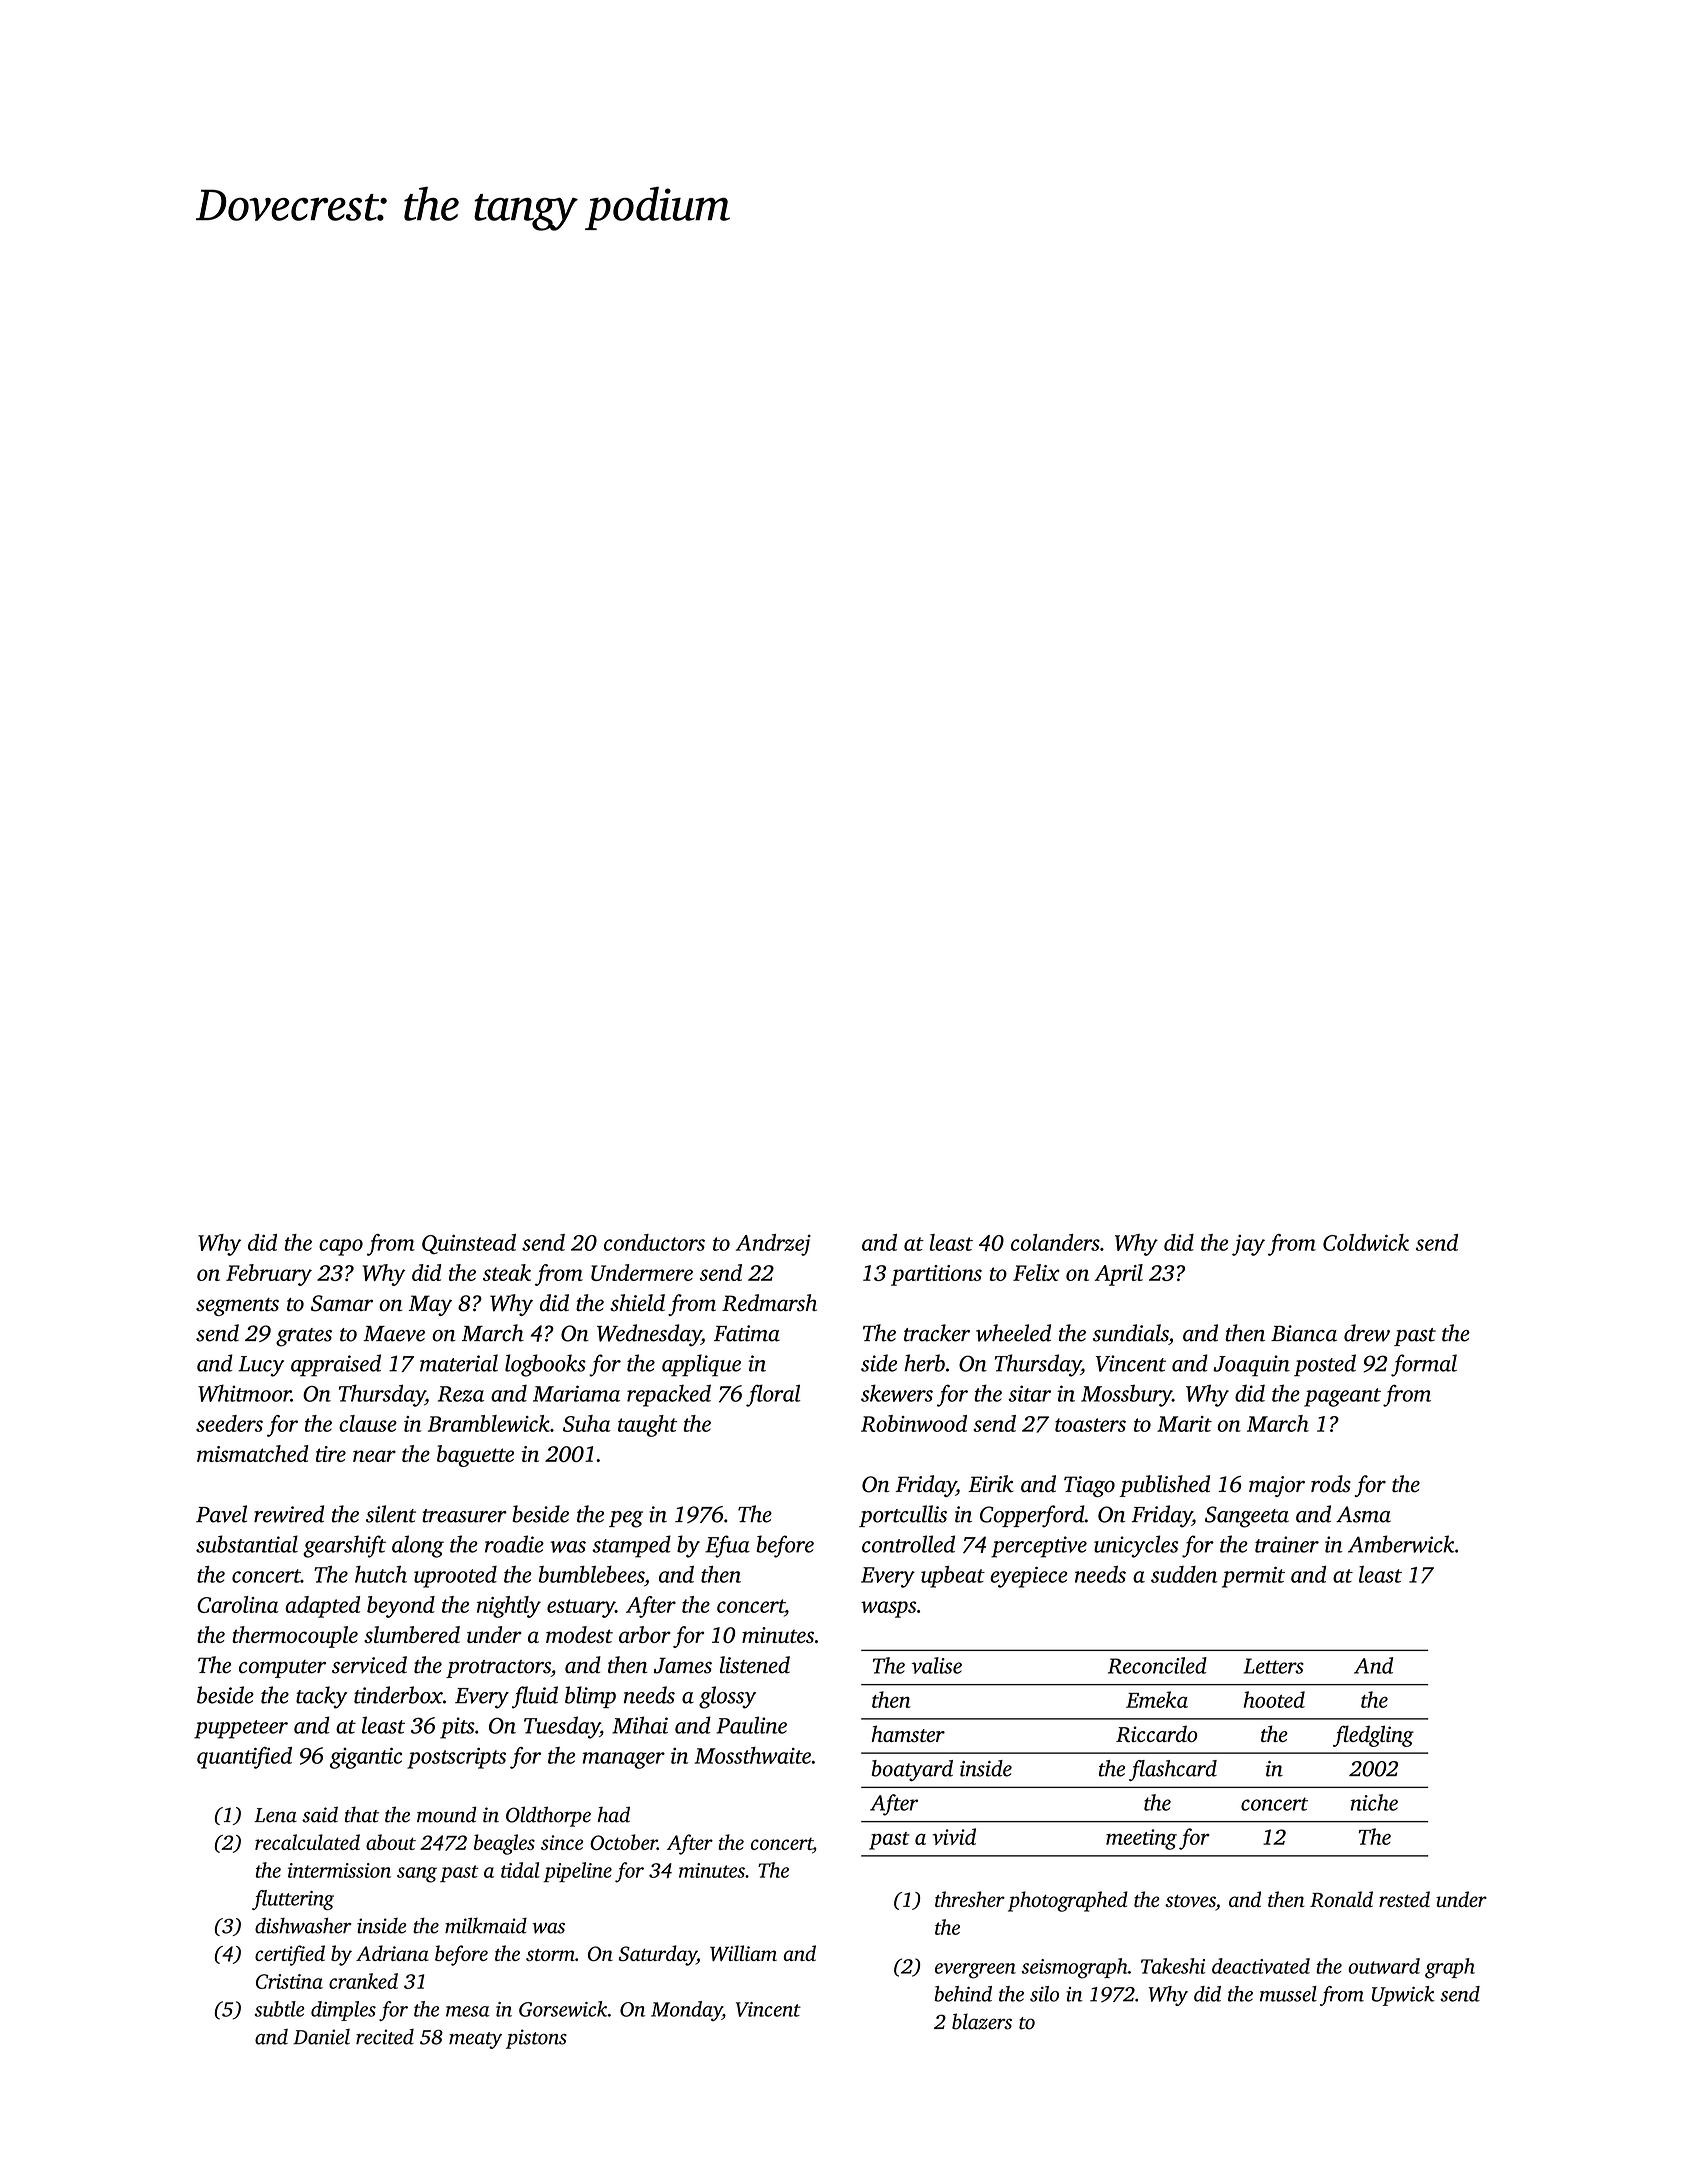  Describe the element at coordinates (982, 2021) in the image. I see `blazers` at that location.
